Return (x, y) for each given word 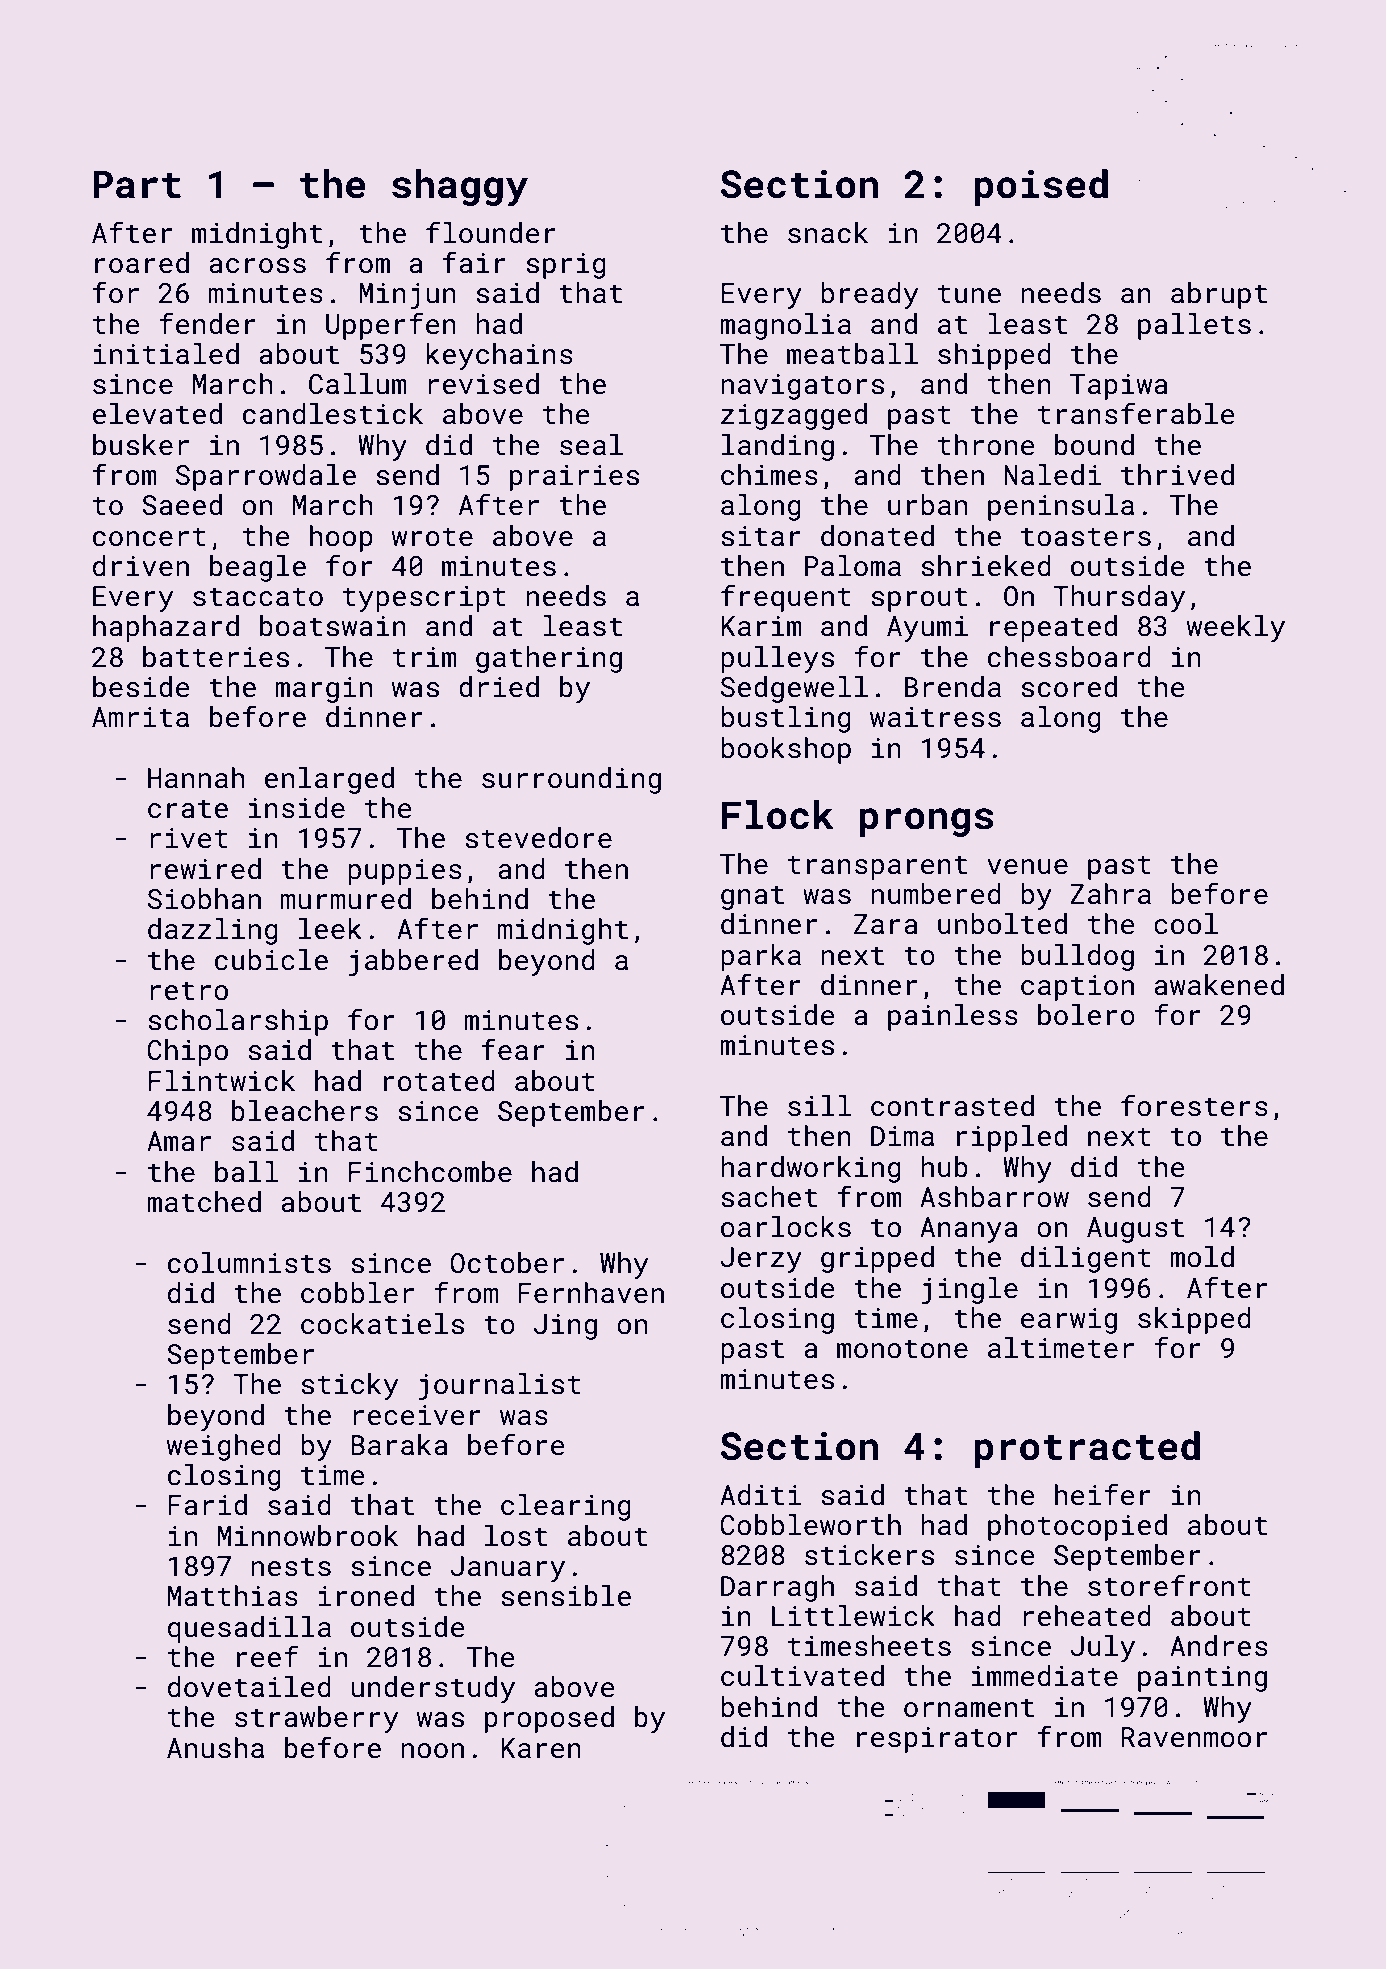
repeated (1053, 628)
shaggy (460, 187)
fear (513, 1049)
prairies (574, 478)
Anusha (215, 1748)
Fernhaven (591, 1293)
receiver (417, 1415)
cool (1186, 924)
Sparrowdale (266, 477)
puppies (405, 872)
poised (1041, 187)
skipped (1194, 1320)
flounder (491, 232)
